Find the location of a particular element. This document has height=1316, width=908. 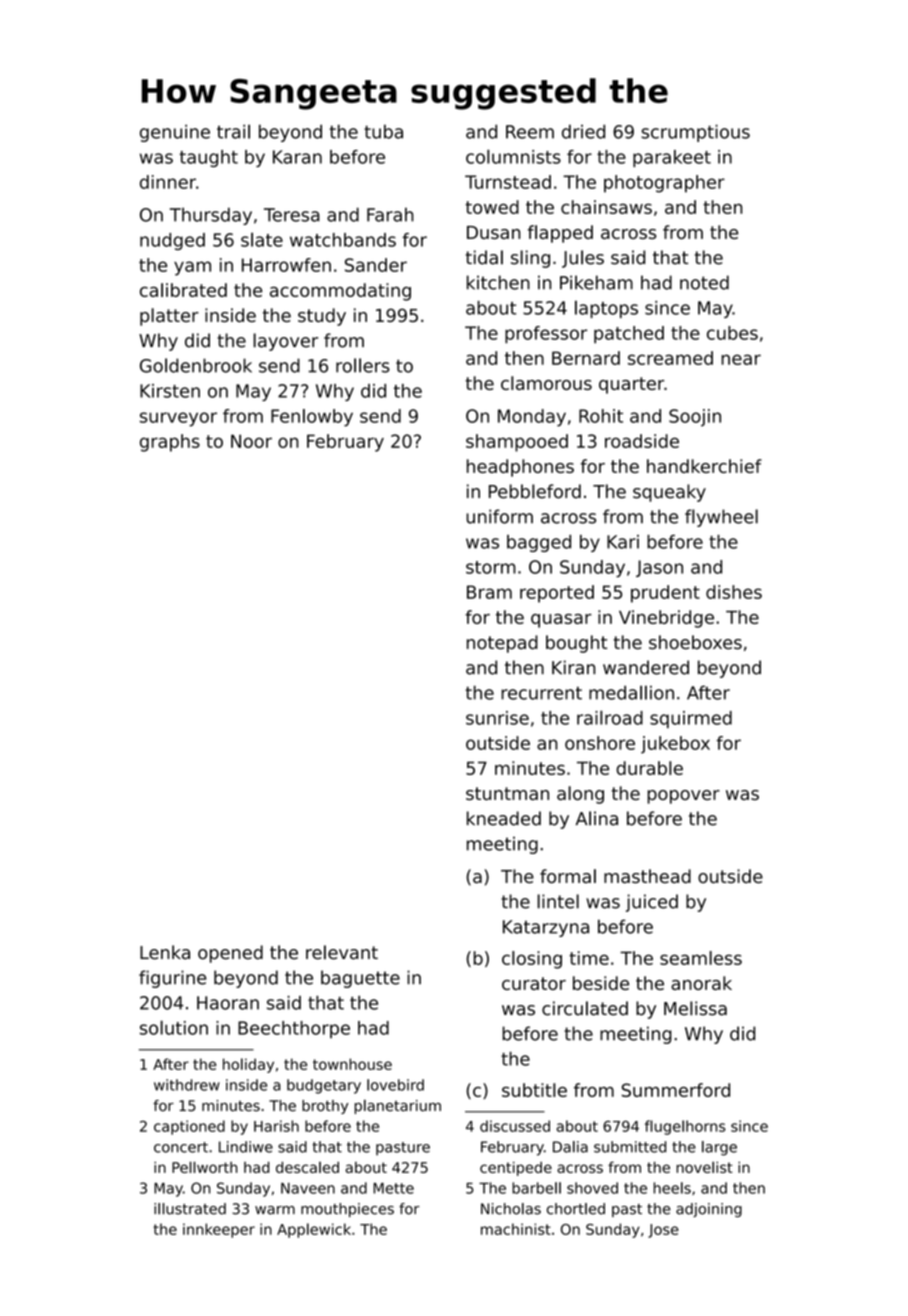

Sander is located at coordinates (376, 265).
